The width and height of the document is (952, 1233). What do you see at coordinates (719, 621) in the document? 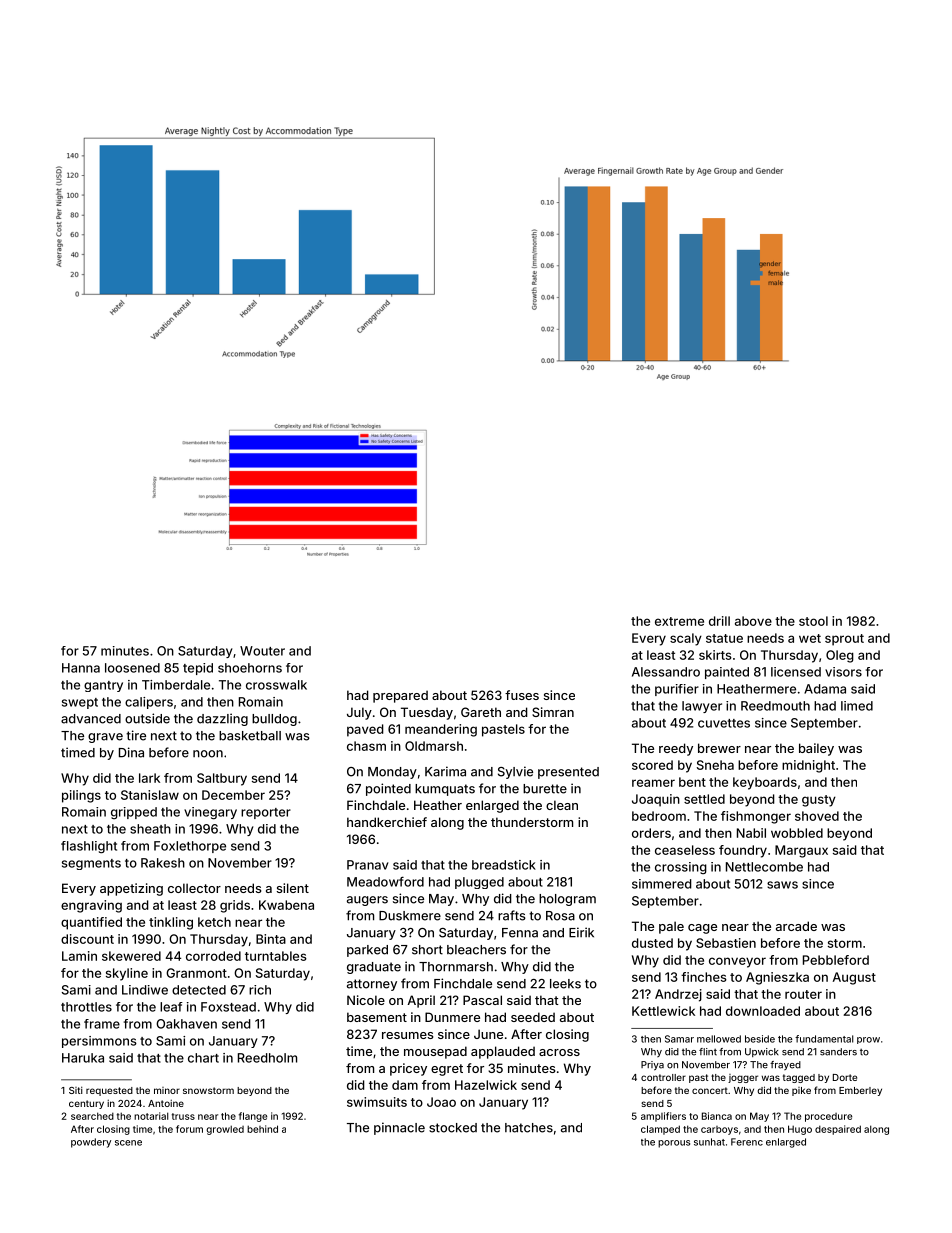
I see `drill` at bounding box center [719, 621].
